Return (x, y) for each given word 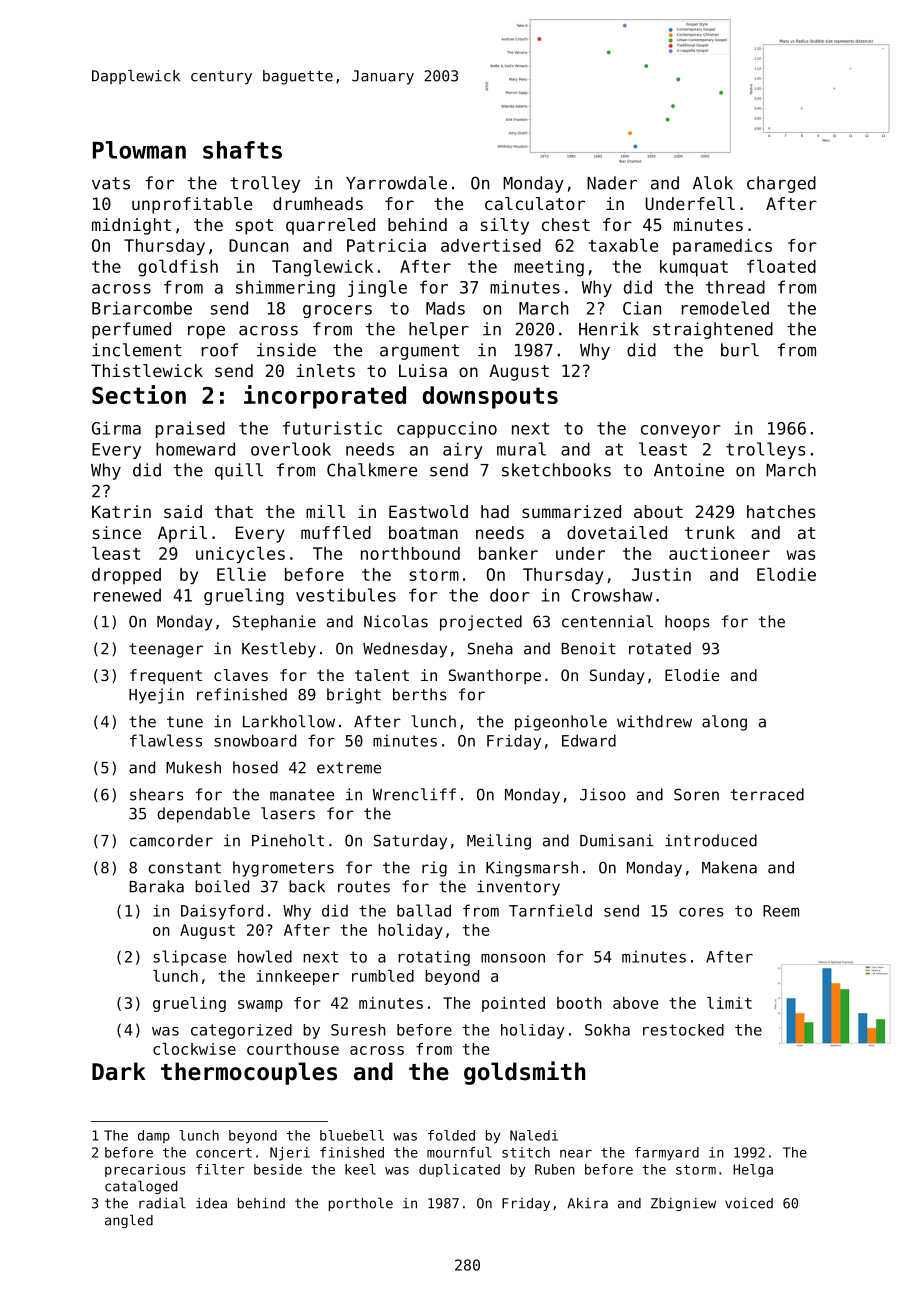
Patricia (386, 245)
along (724, 723)
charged (781, 184)
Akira (587, 1203)
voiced (749, 1203)
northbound (410, 553)
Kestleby (279, 650)
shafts (242, 150)
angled (129, 1221)
